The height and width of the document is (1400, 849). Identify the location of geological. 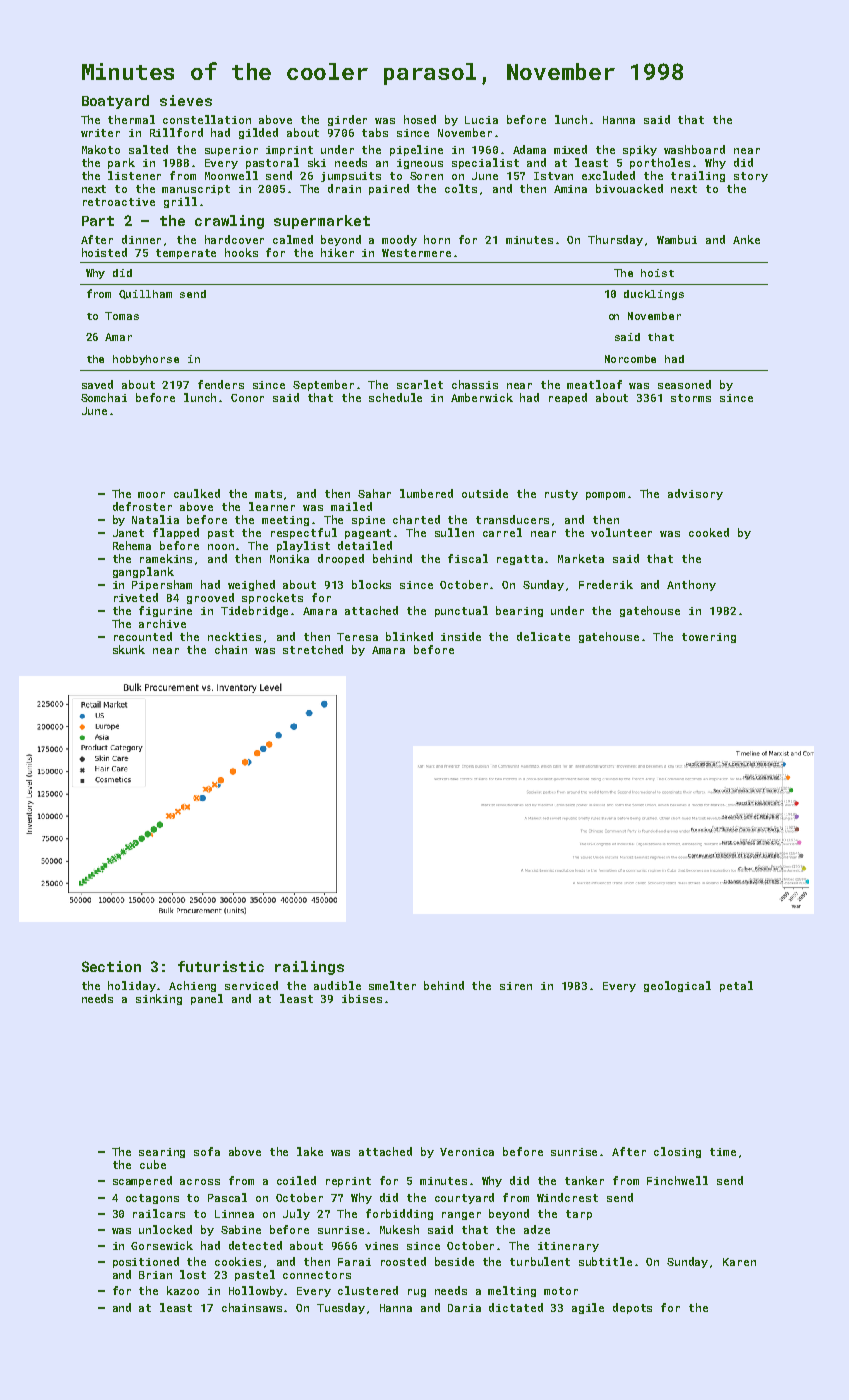
(677, 986).
